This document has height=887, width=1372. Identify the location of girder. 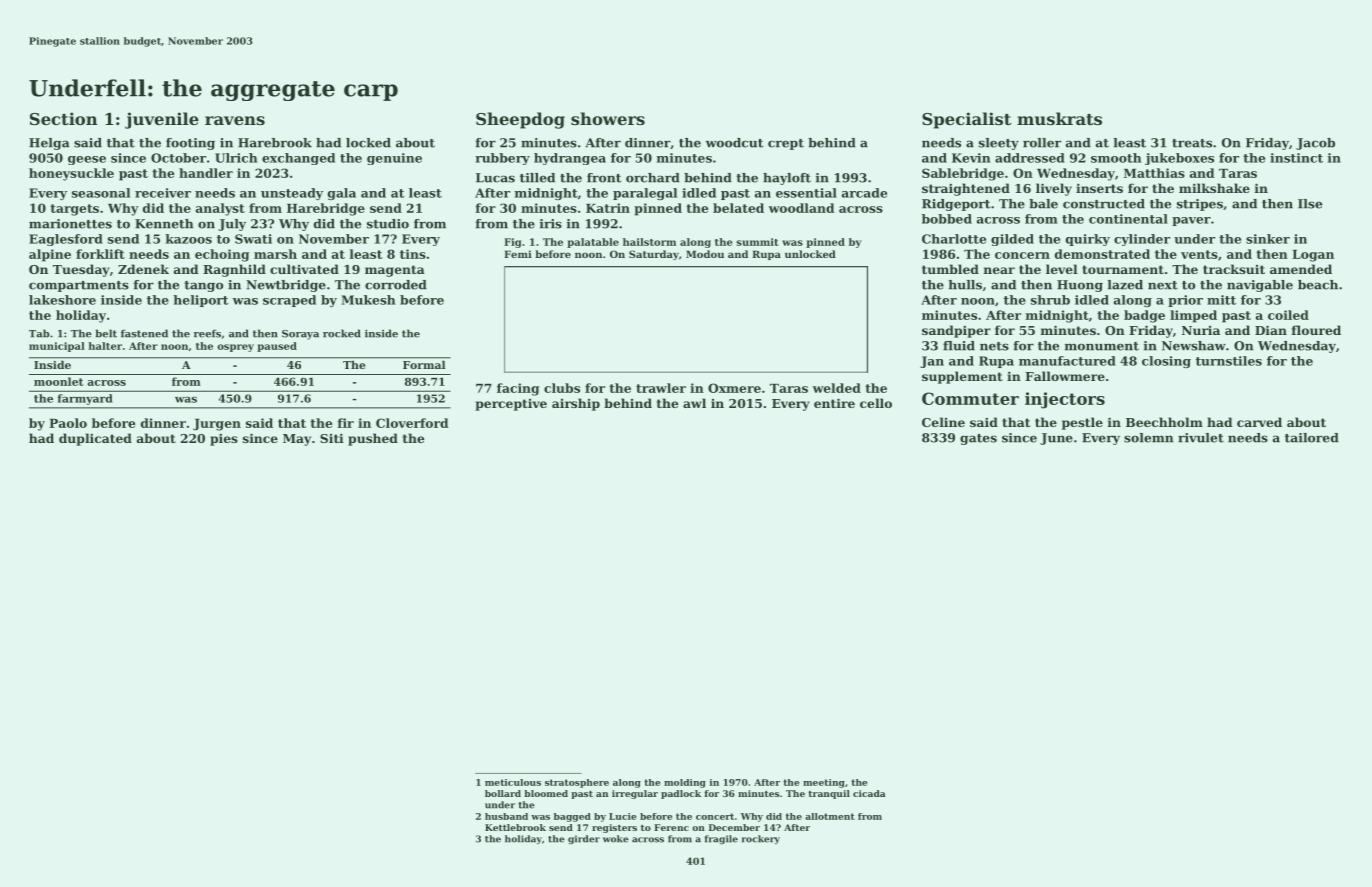
(584, 840).
